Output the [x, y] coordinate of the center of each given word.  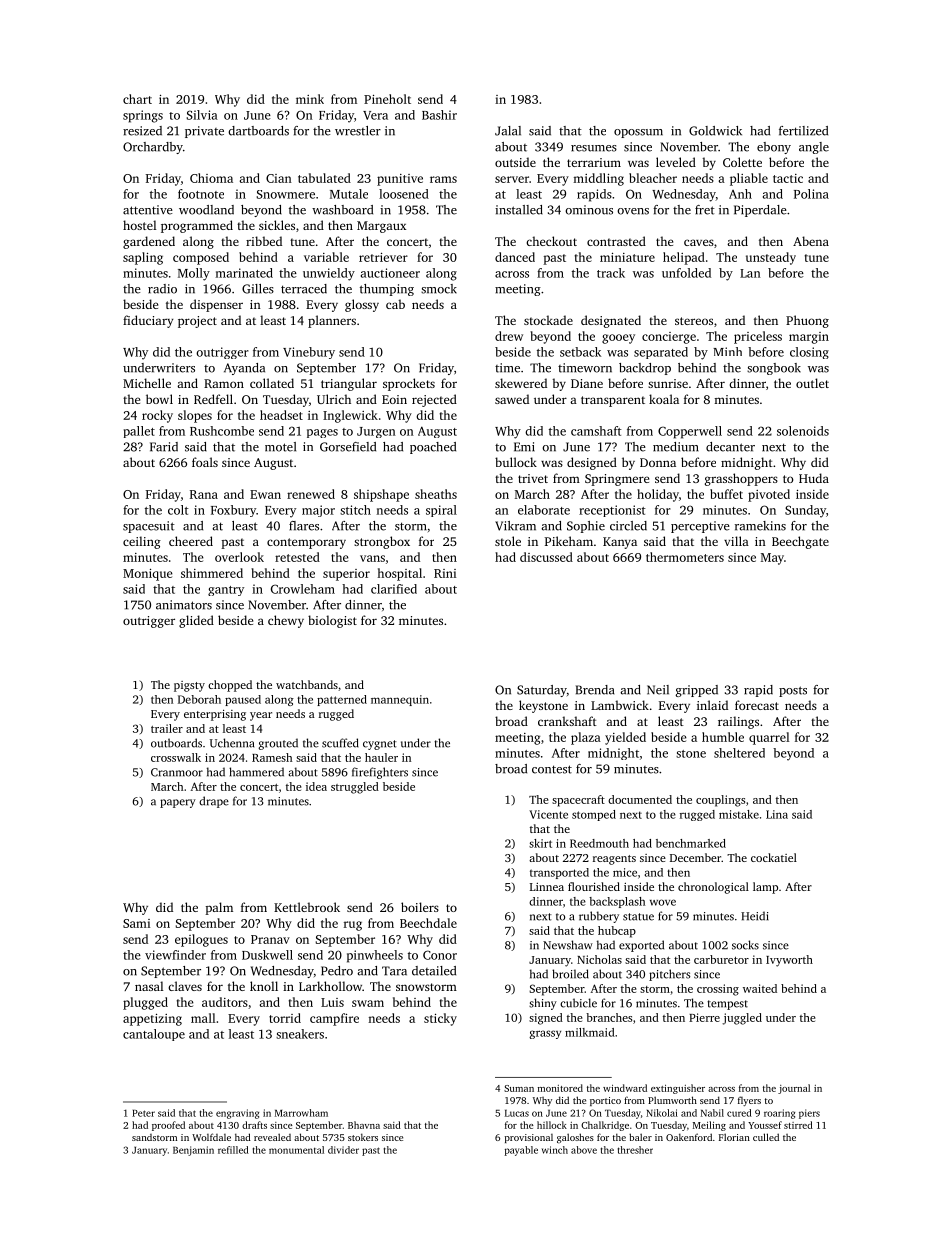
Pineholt [387, 99]
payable [521, 1151]
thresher [635, 1150]
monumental [296, 1150]
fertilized [803, 131]
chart [137, 99]
